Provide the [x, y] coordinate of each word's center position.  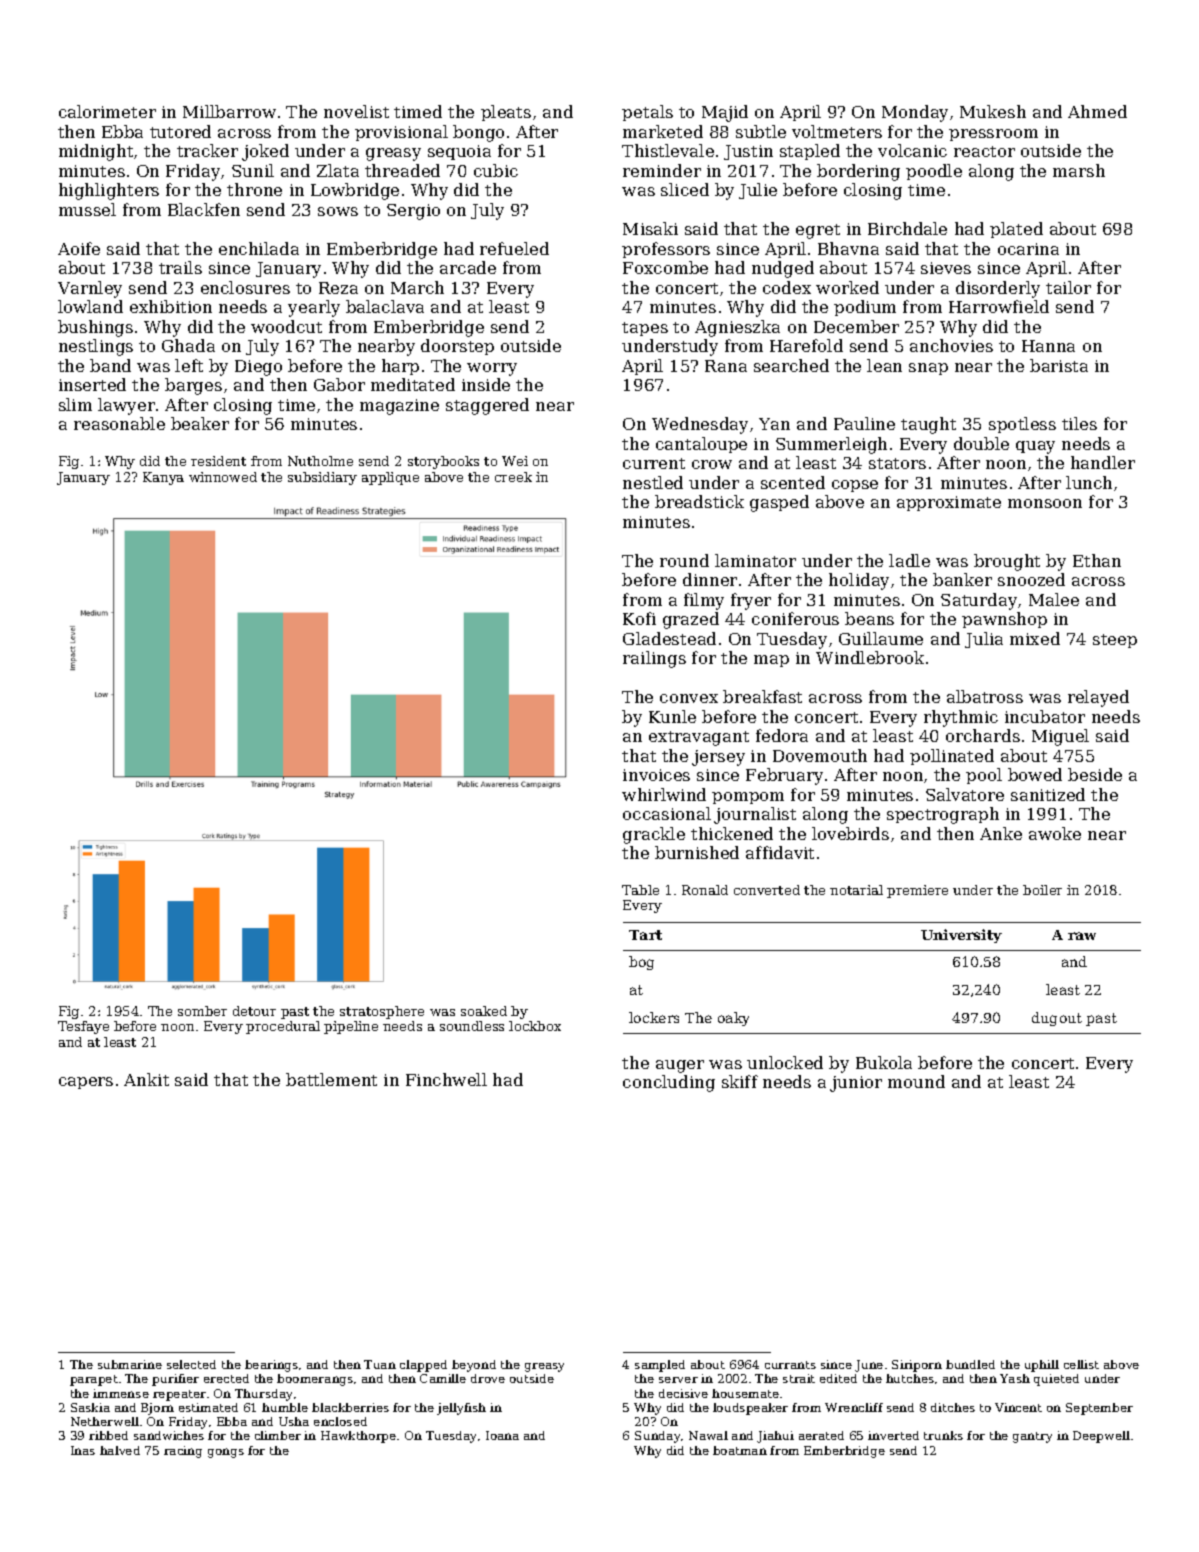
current [654, 463]
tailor [1068, 287]
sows [338, 211]
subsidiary [322, 478]
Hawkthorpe [358, 1437]
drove [488, 1378]
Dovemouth [820, 755]
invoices [656, 775]
